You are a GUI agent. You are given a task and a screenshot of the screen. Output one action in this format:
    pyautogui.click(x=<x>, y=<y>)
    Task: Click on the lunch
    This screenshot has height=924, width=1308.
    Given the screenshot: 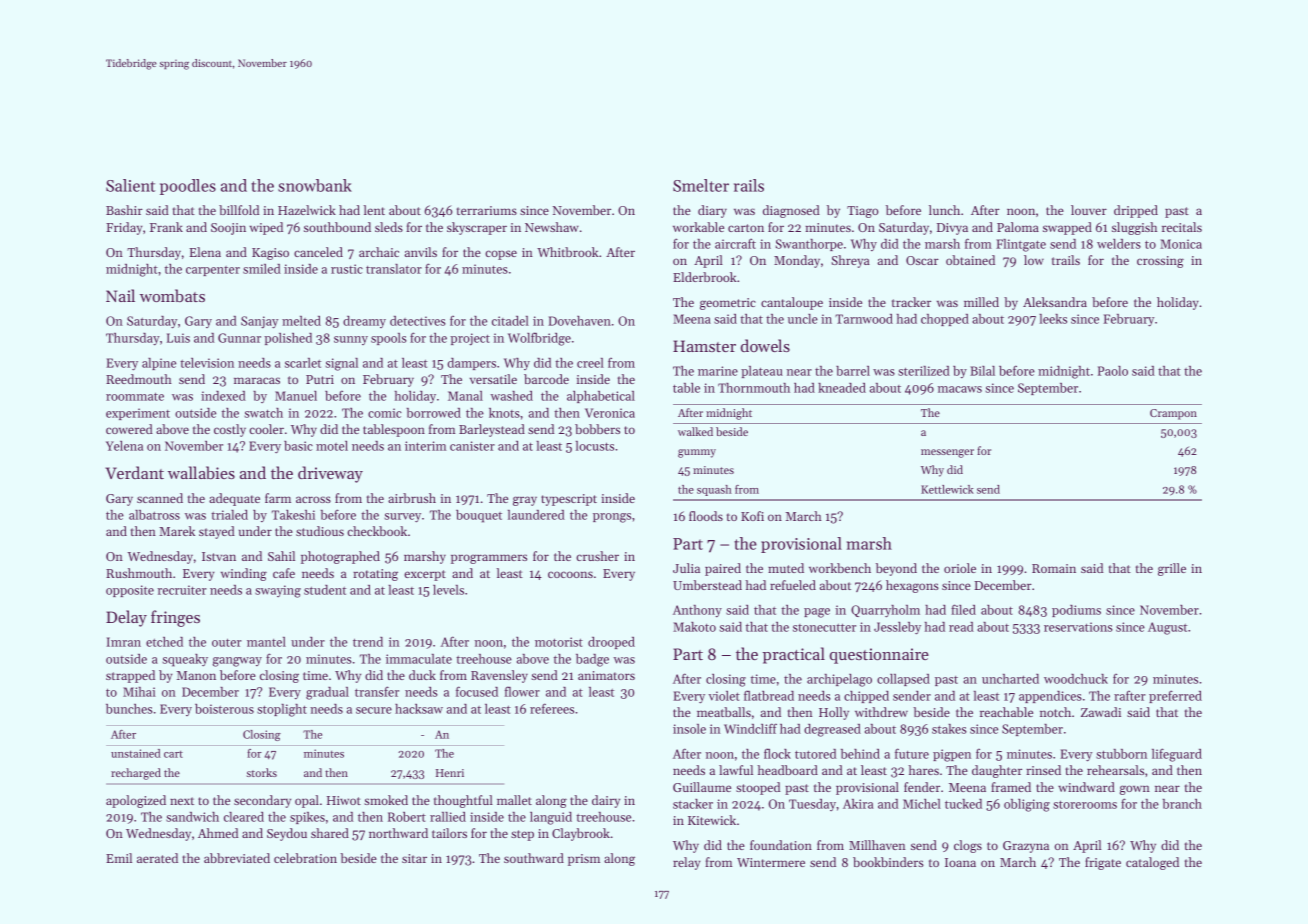 What is the action you would take?
    pyautogui.click(x=944, y=210)
